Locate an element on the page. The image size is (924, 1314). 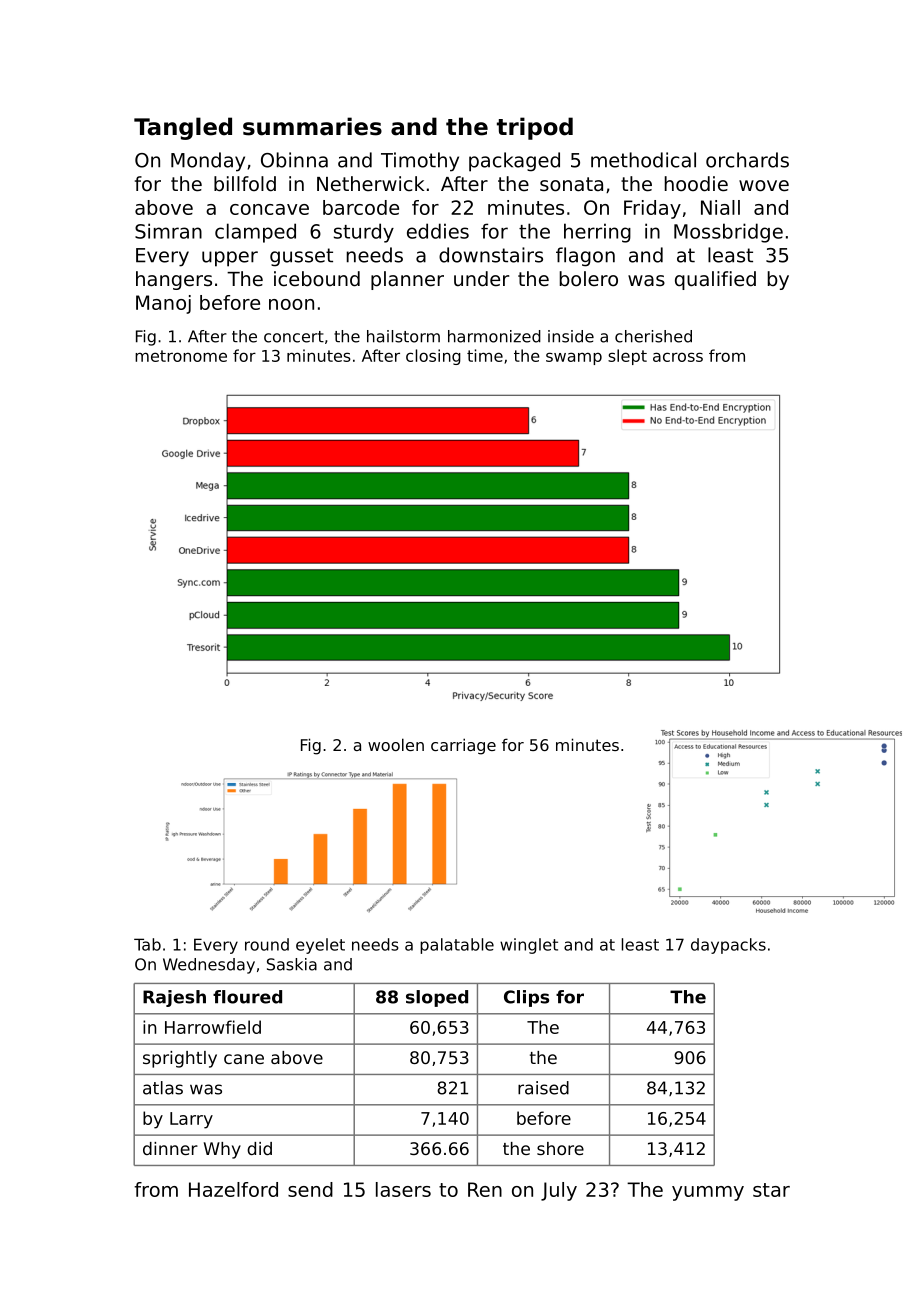
sloped is located at coordinates (437, 998).
